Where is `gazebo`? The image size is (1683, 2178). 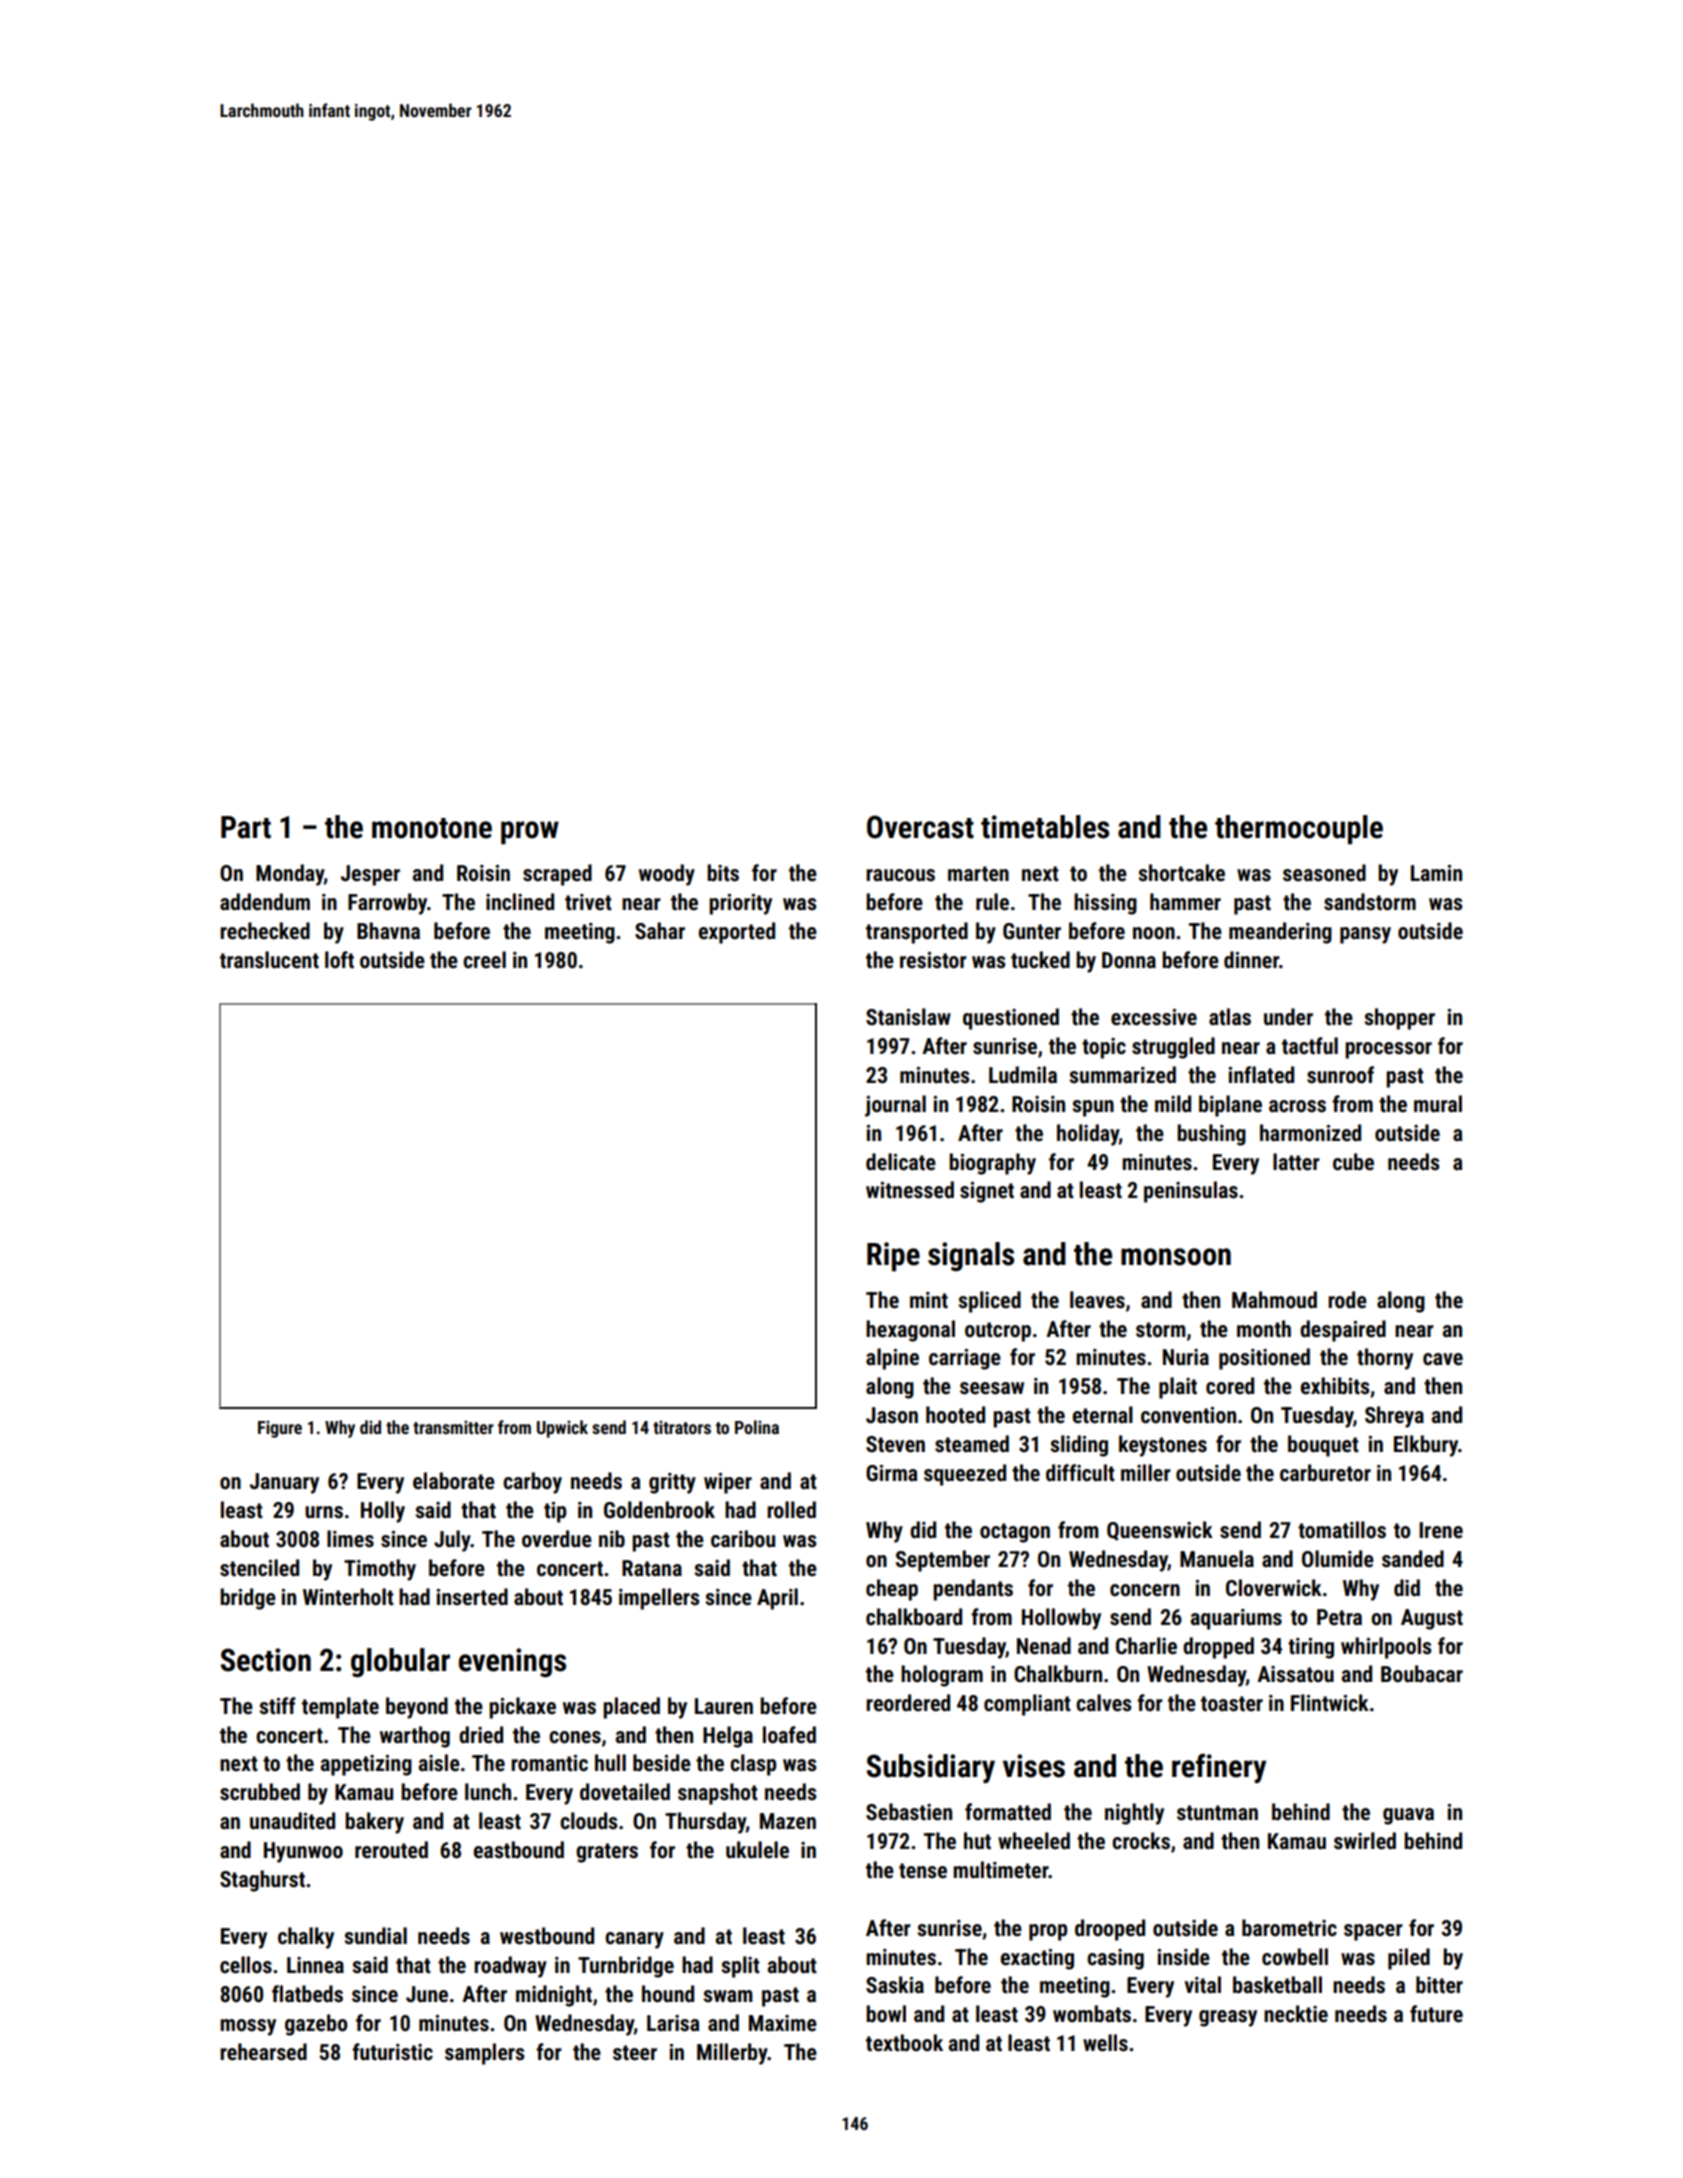 gazebo is located at coordinates (316, 2025).
